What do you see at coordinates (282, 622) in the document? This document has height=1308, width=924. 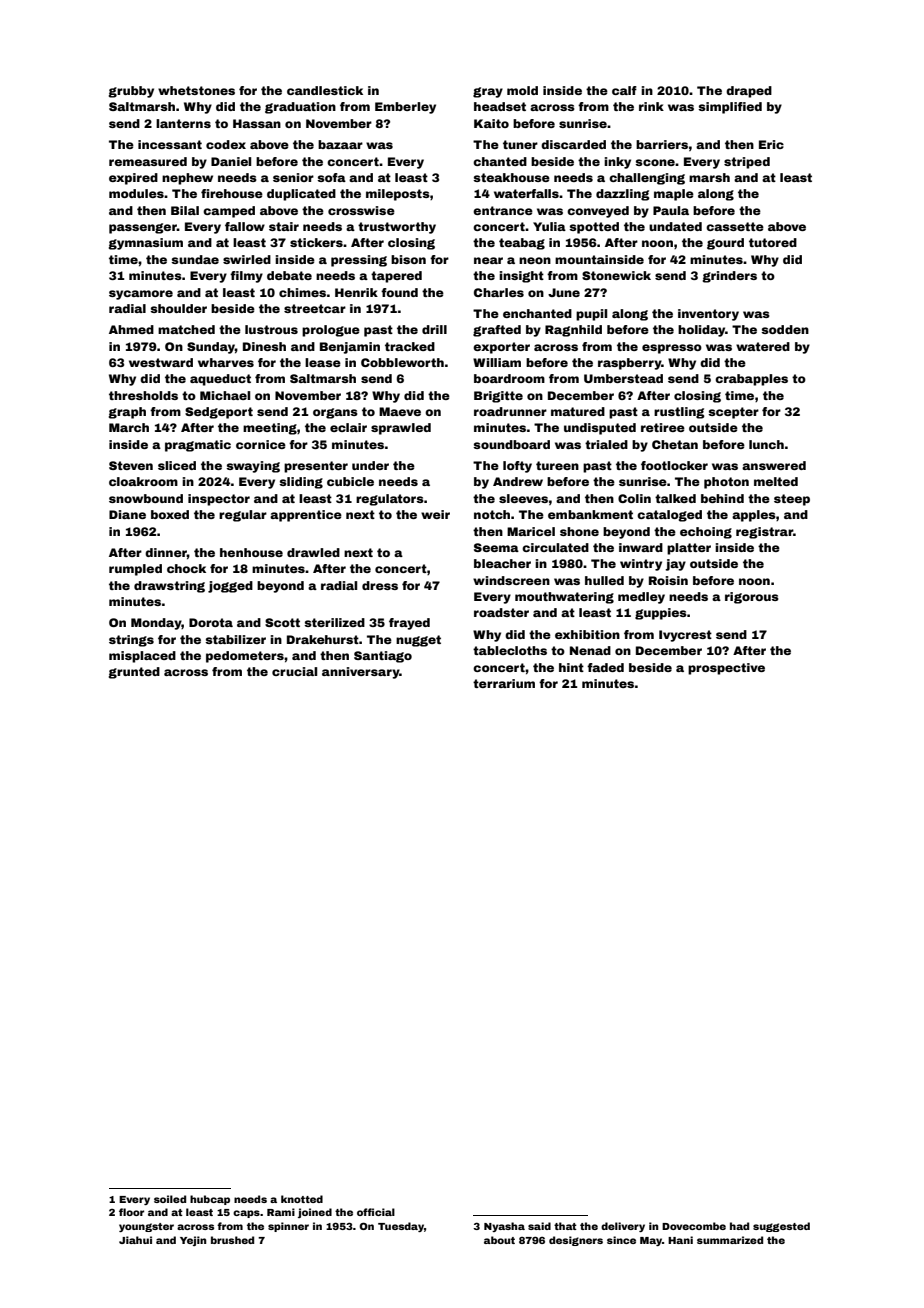 I see `Scott` at bounding box center [282, 622].
